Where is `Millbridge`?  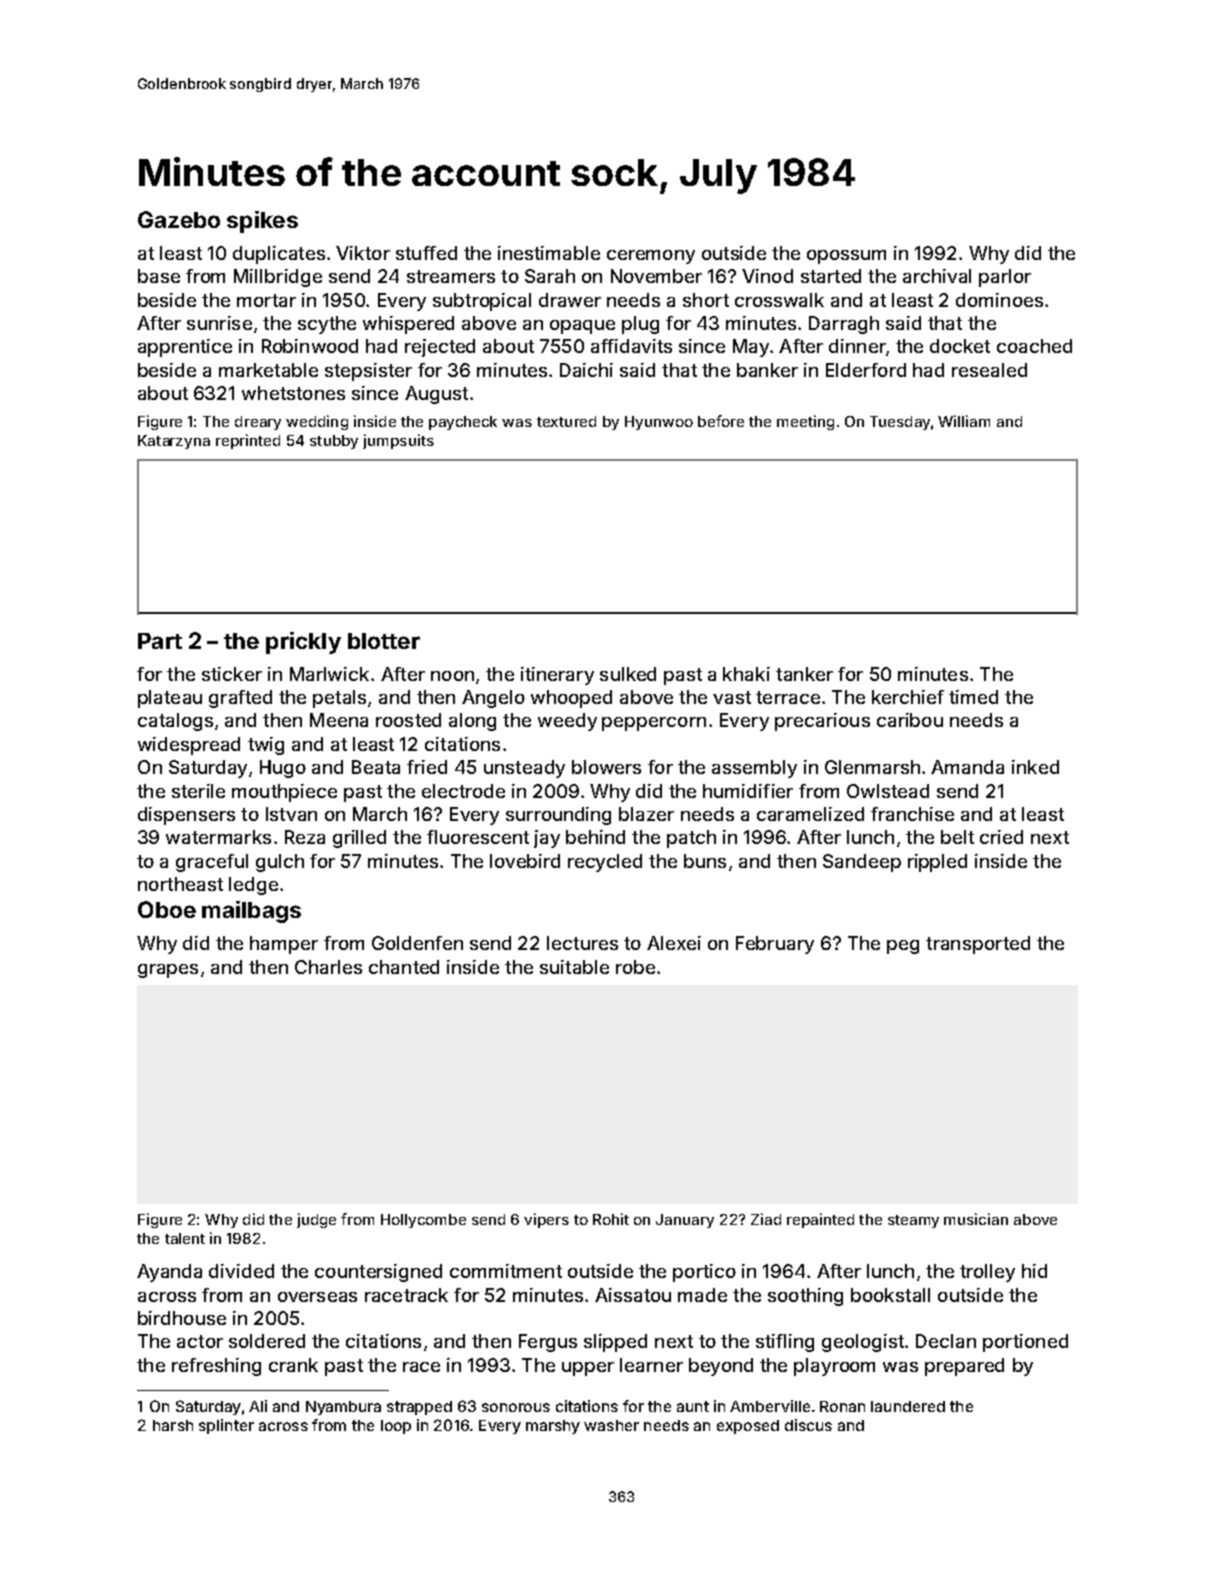 Millbridge is located at coordinates (278, 278).
